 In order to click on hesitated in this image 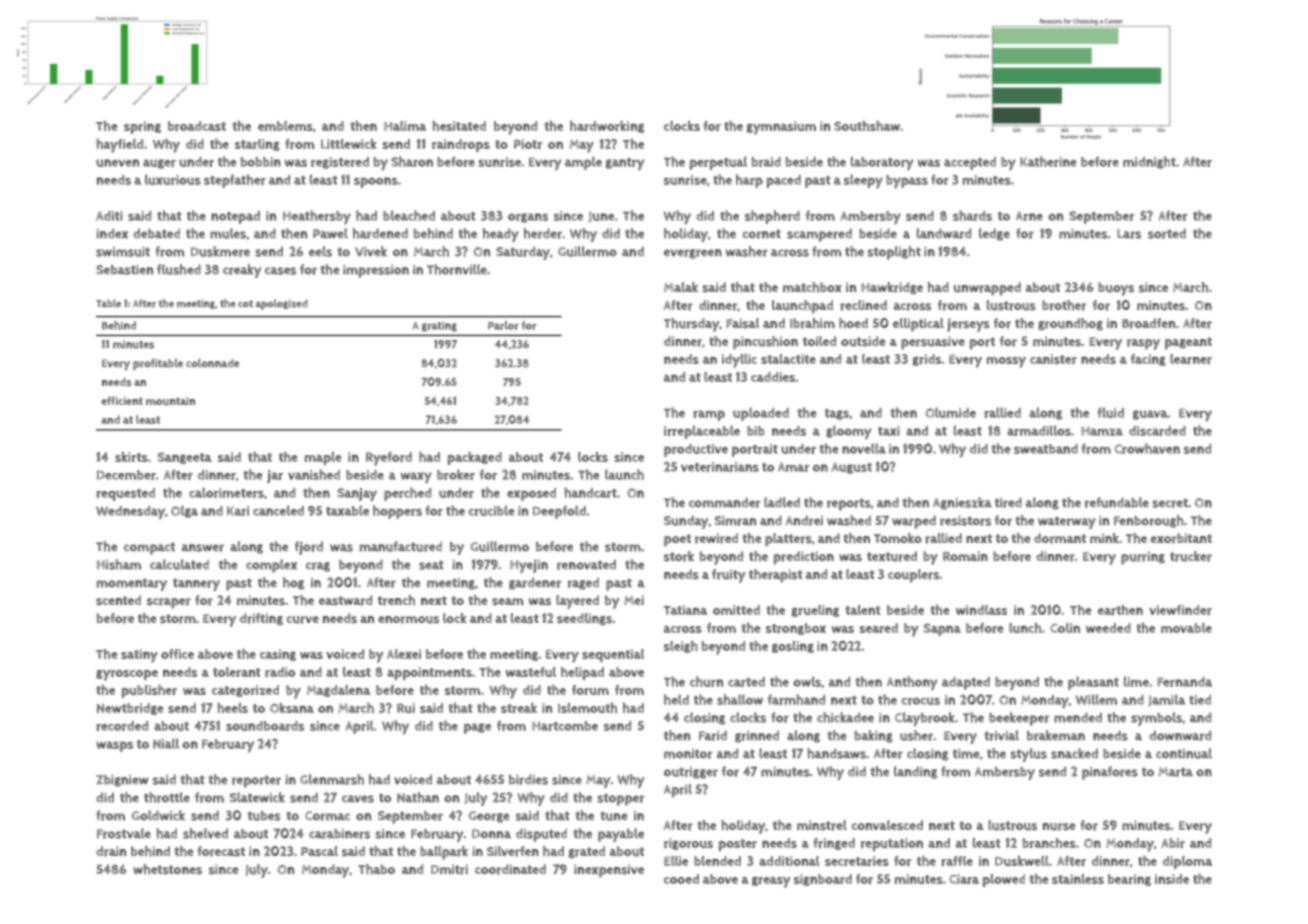, I will do `click(459, 126)`.
